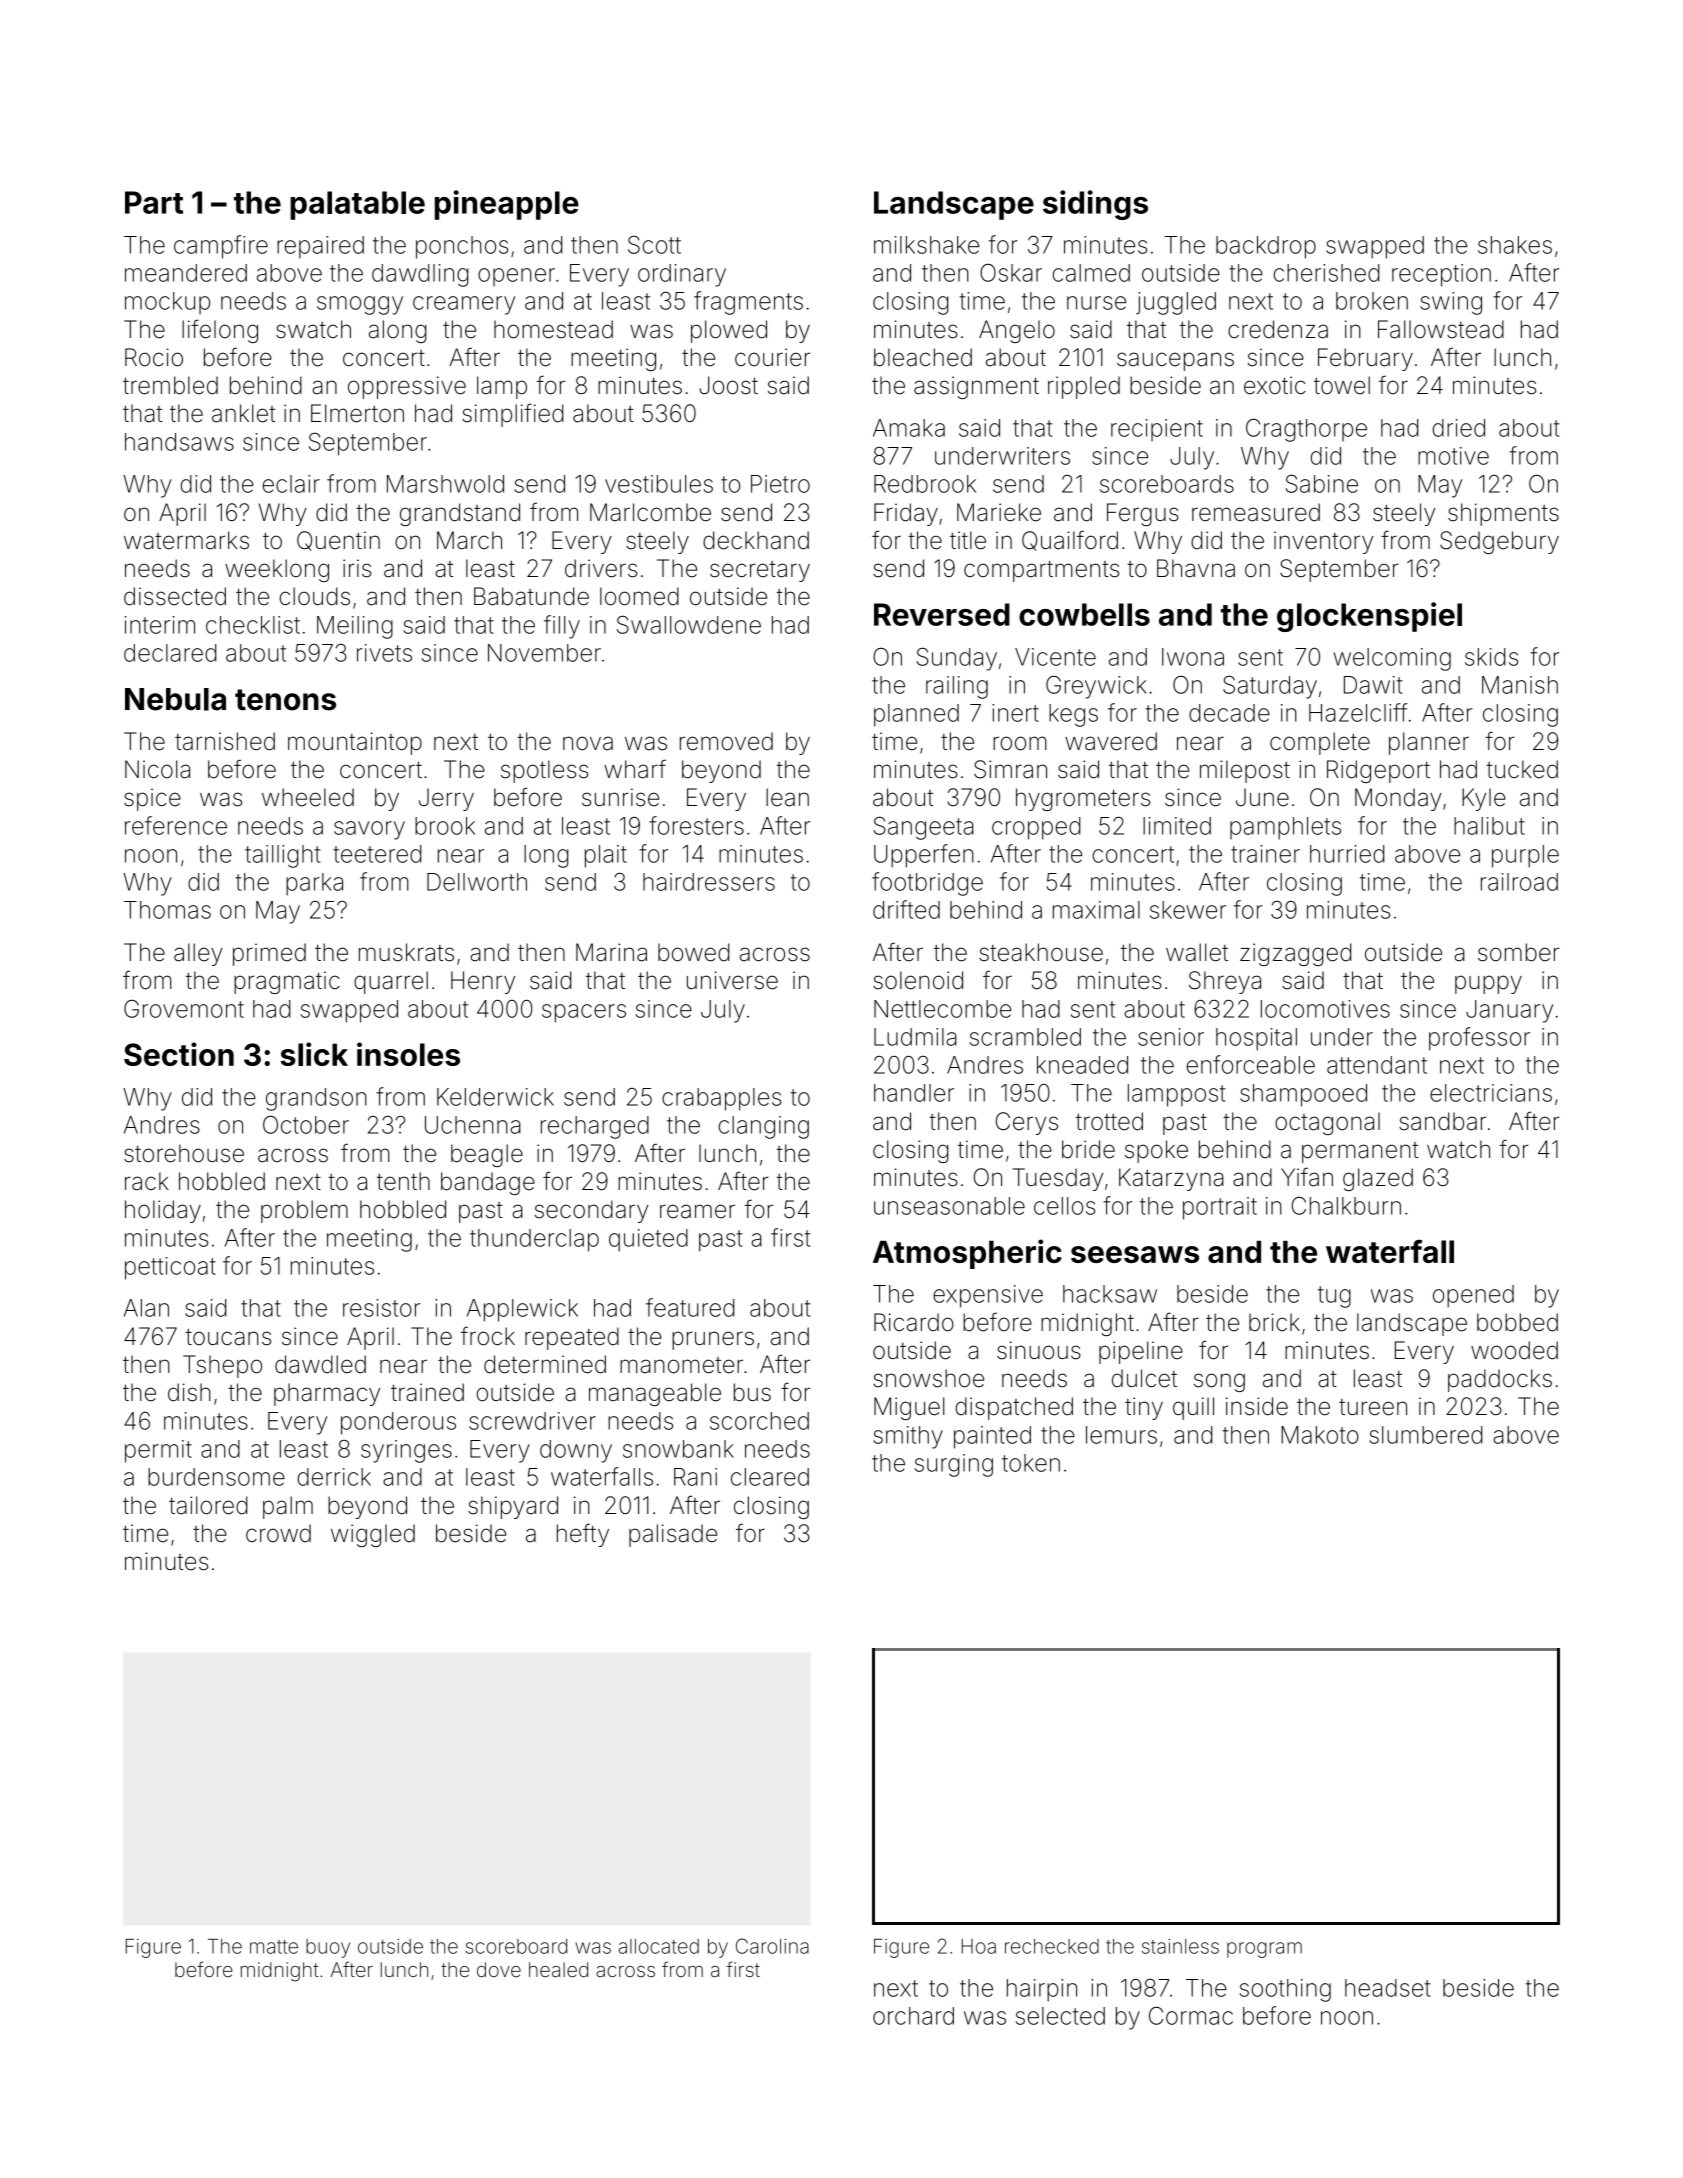  I want to click on headset, so click(1388, 1988).
